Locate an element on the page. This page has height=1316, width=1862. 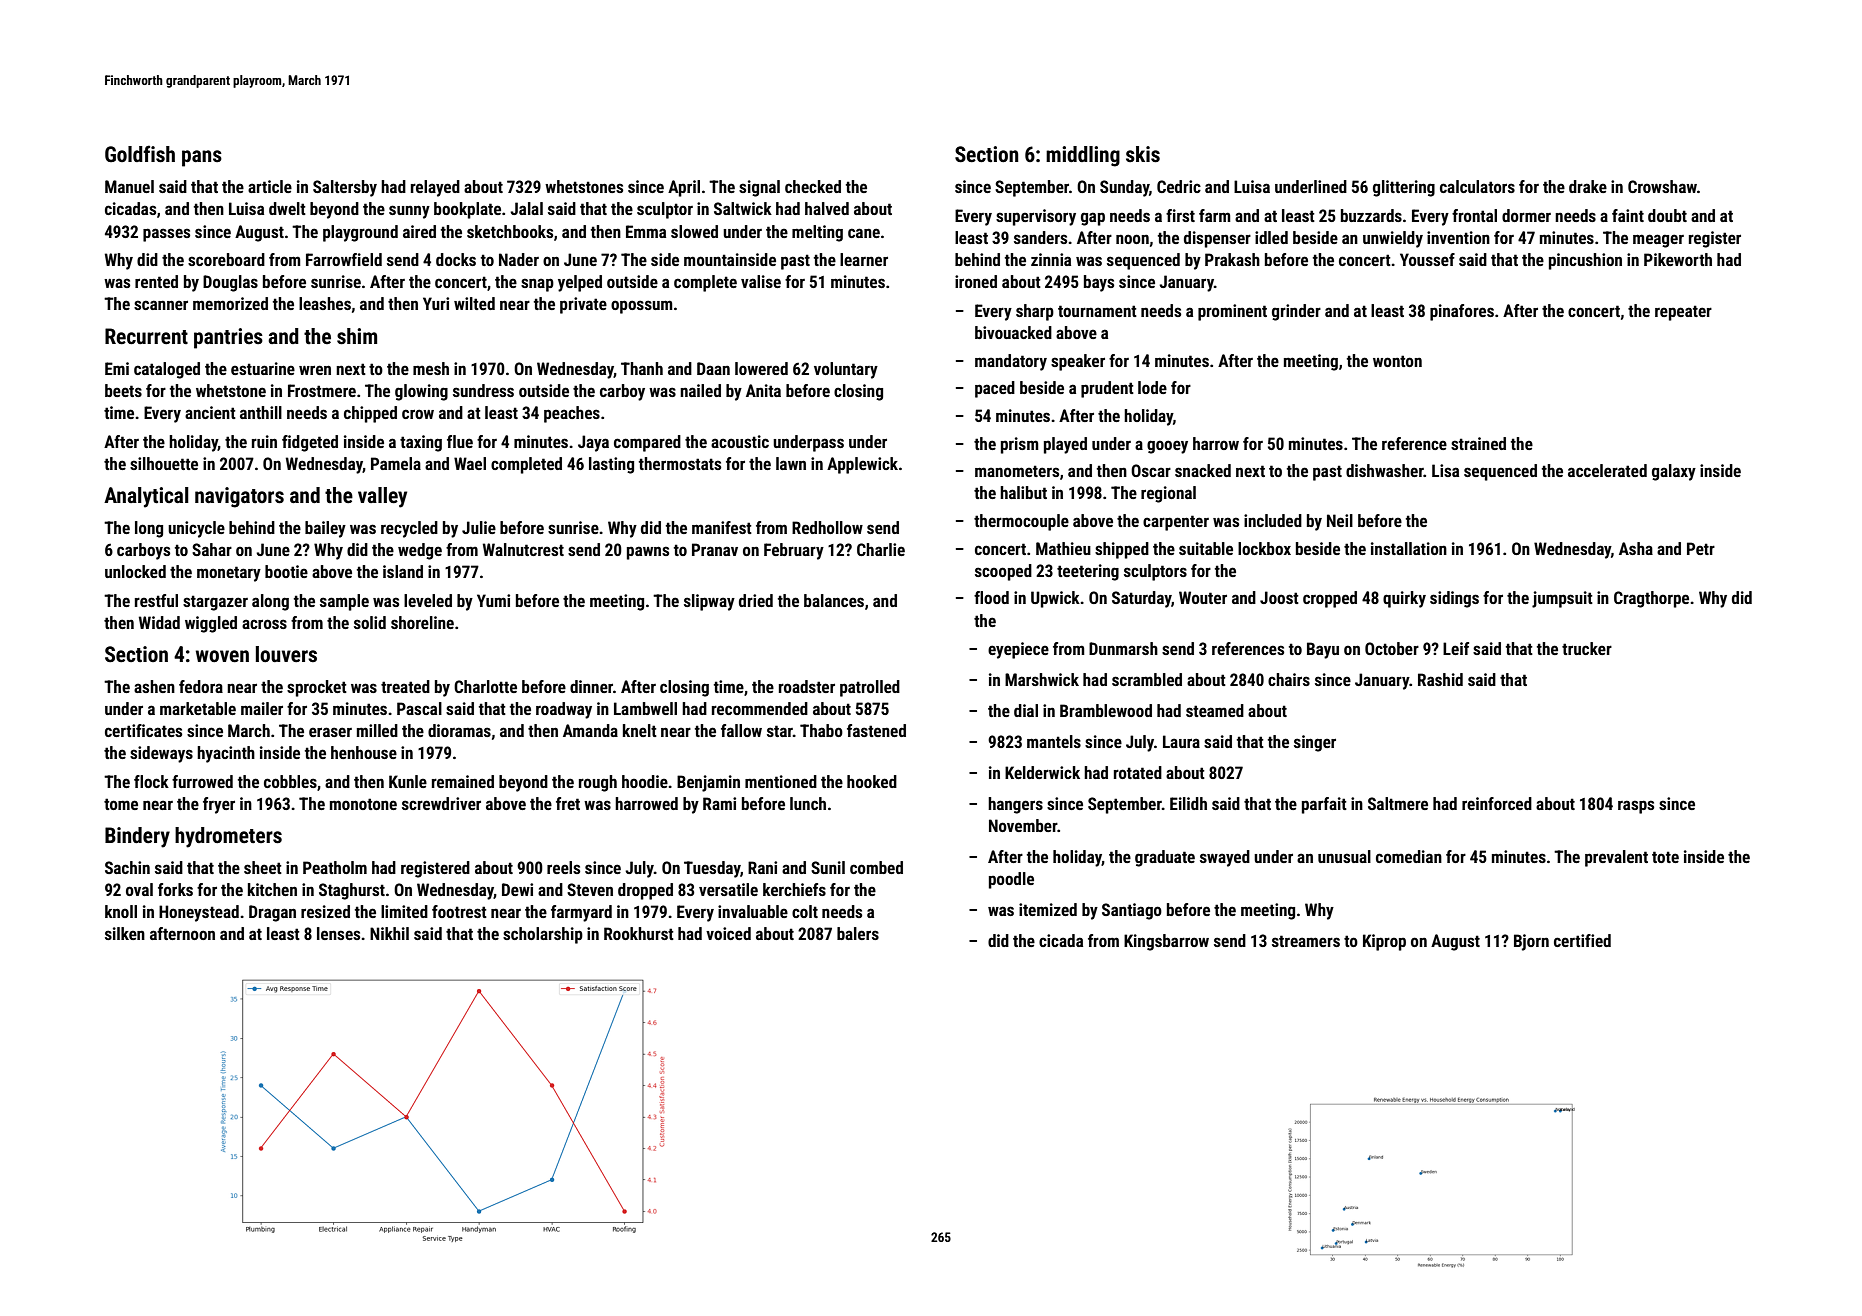
glittering is located at coordinates (1404, 188).
